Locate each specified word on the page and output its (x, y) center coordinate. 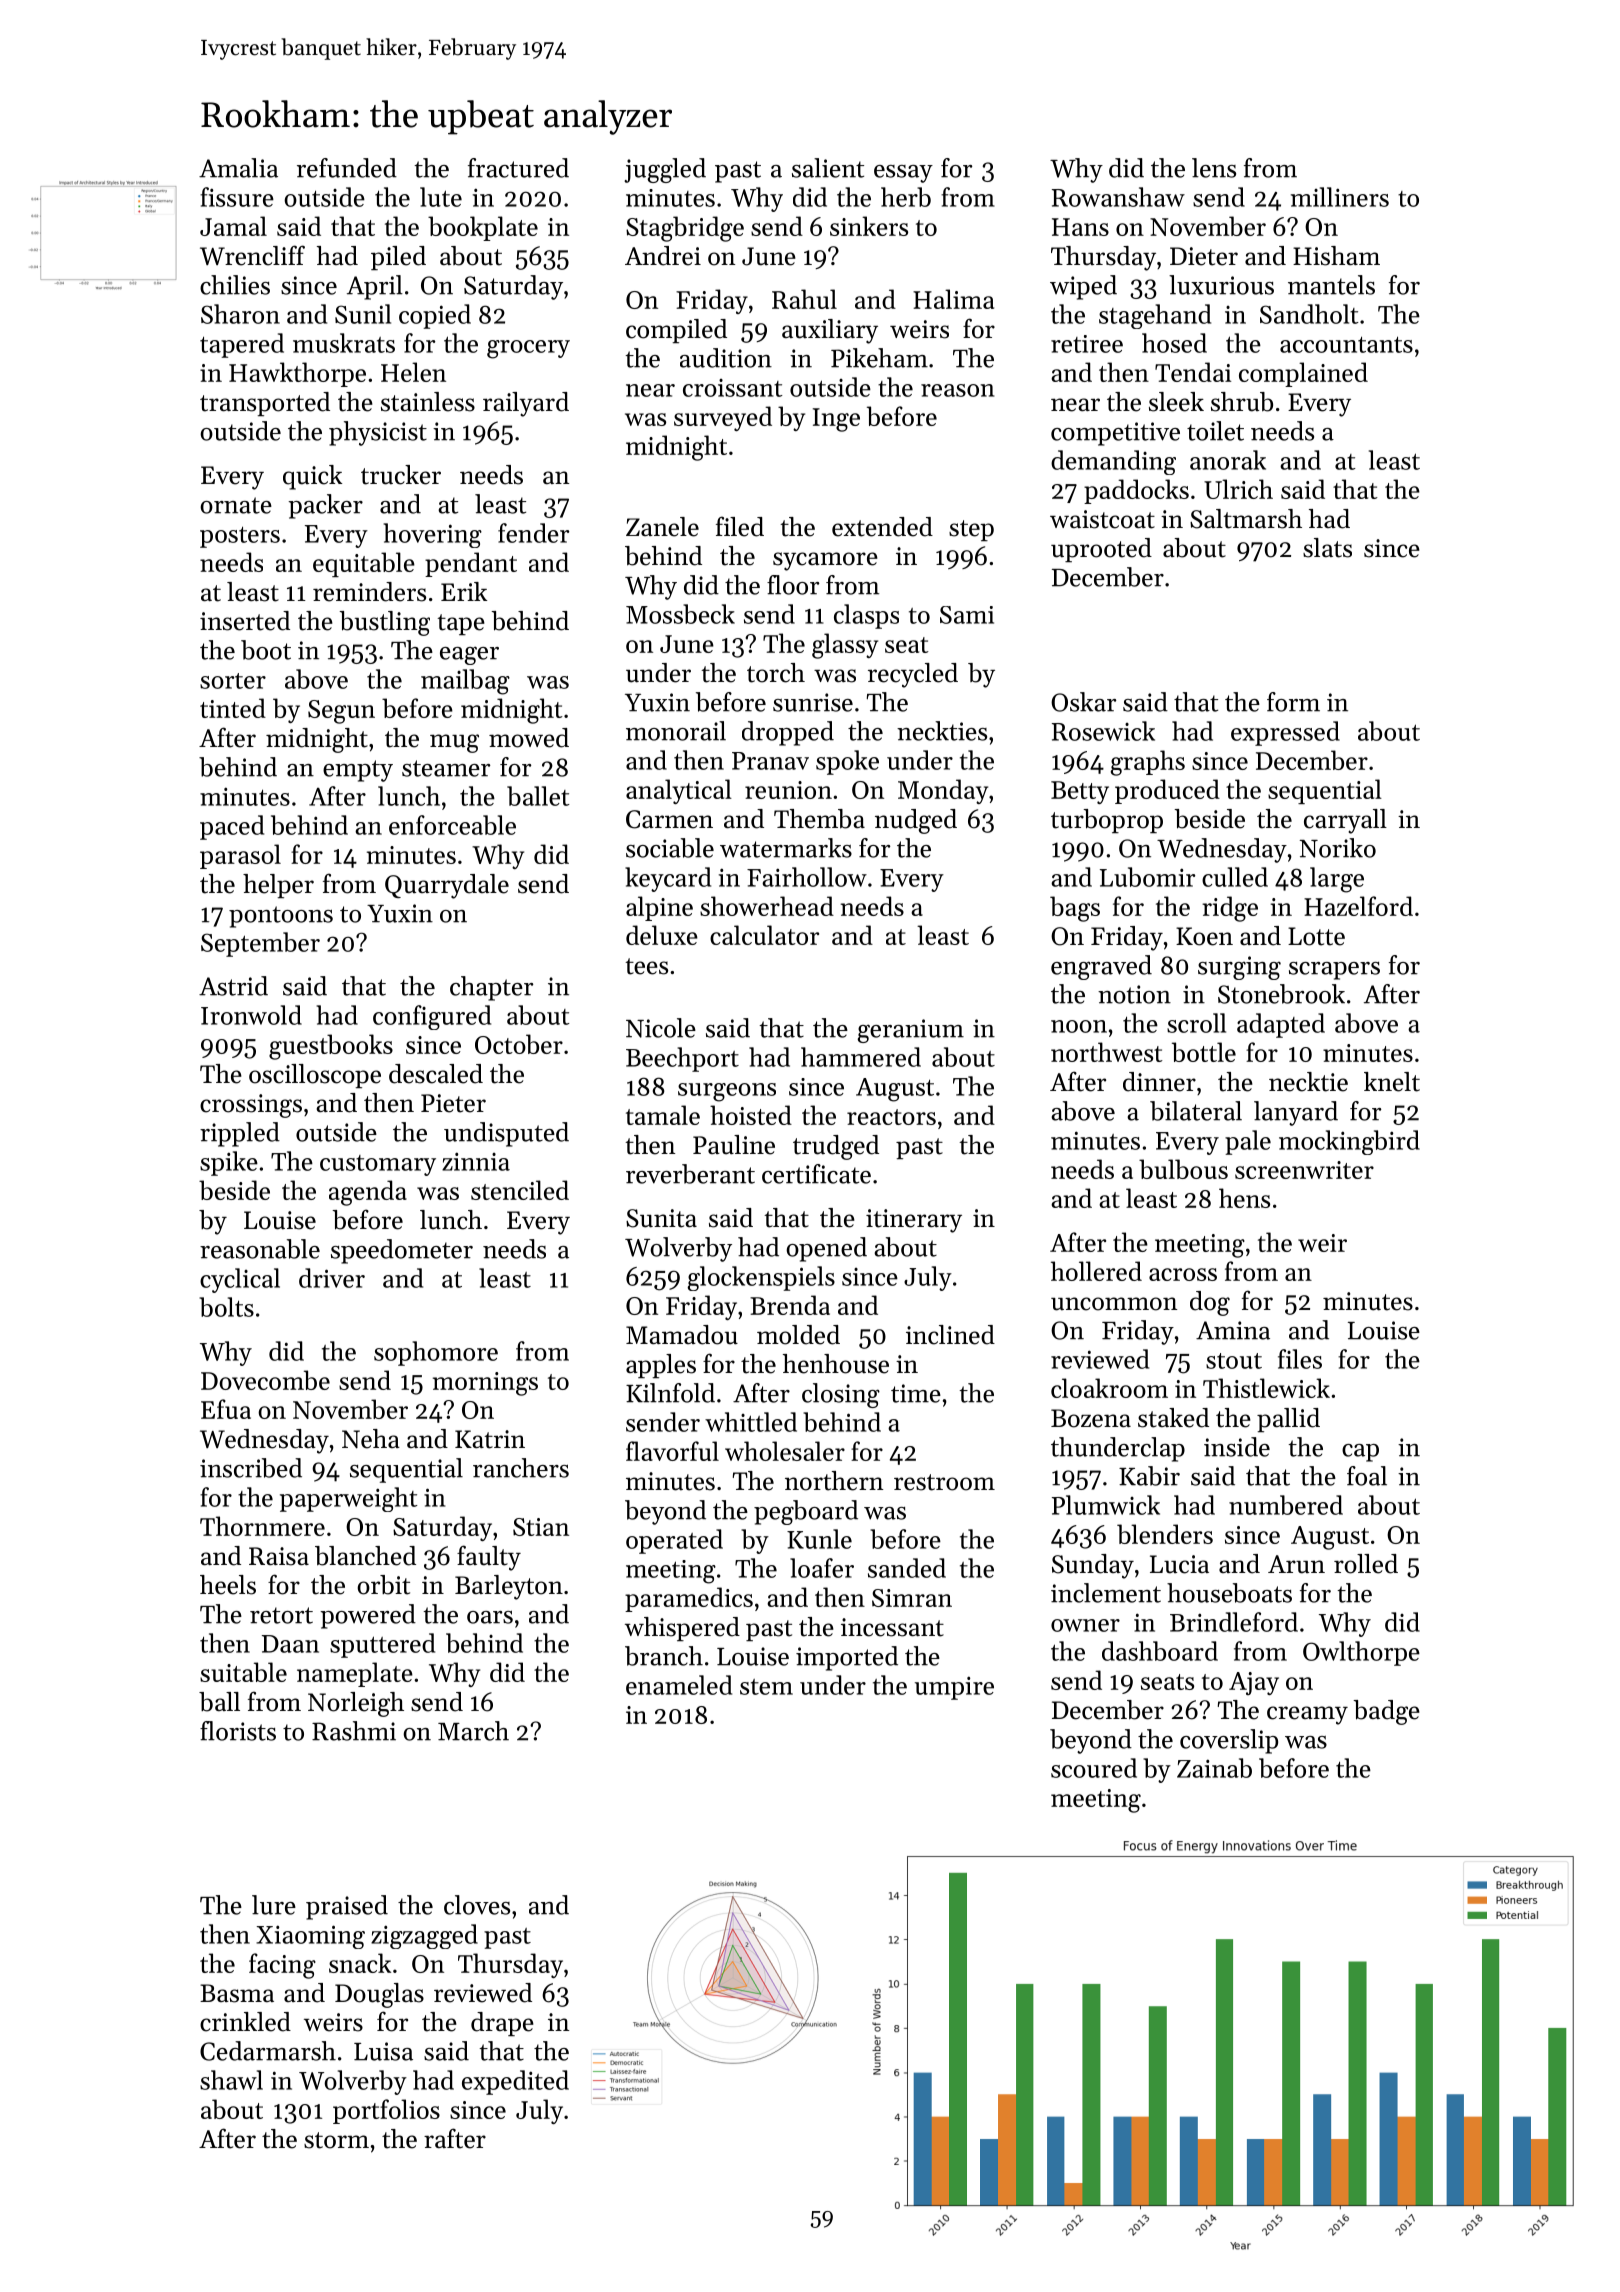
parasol (240, 856)
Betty (1080, 792)
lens (1214, 168)
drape (502, 2024)
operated (674, 1541)
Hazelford (1358, 906)
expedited (515, 2082)
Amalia (238, 168)
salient (828, 168)
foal (1367, 1476)
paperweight (349, 1499)
